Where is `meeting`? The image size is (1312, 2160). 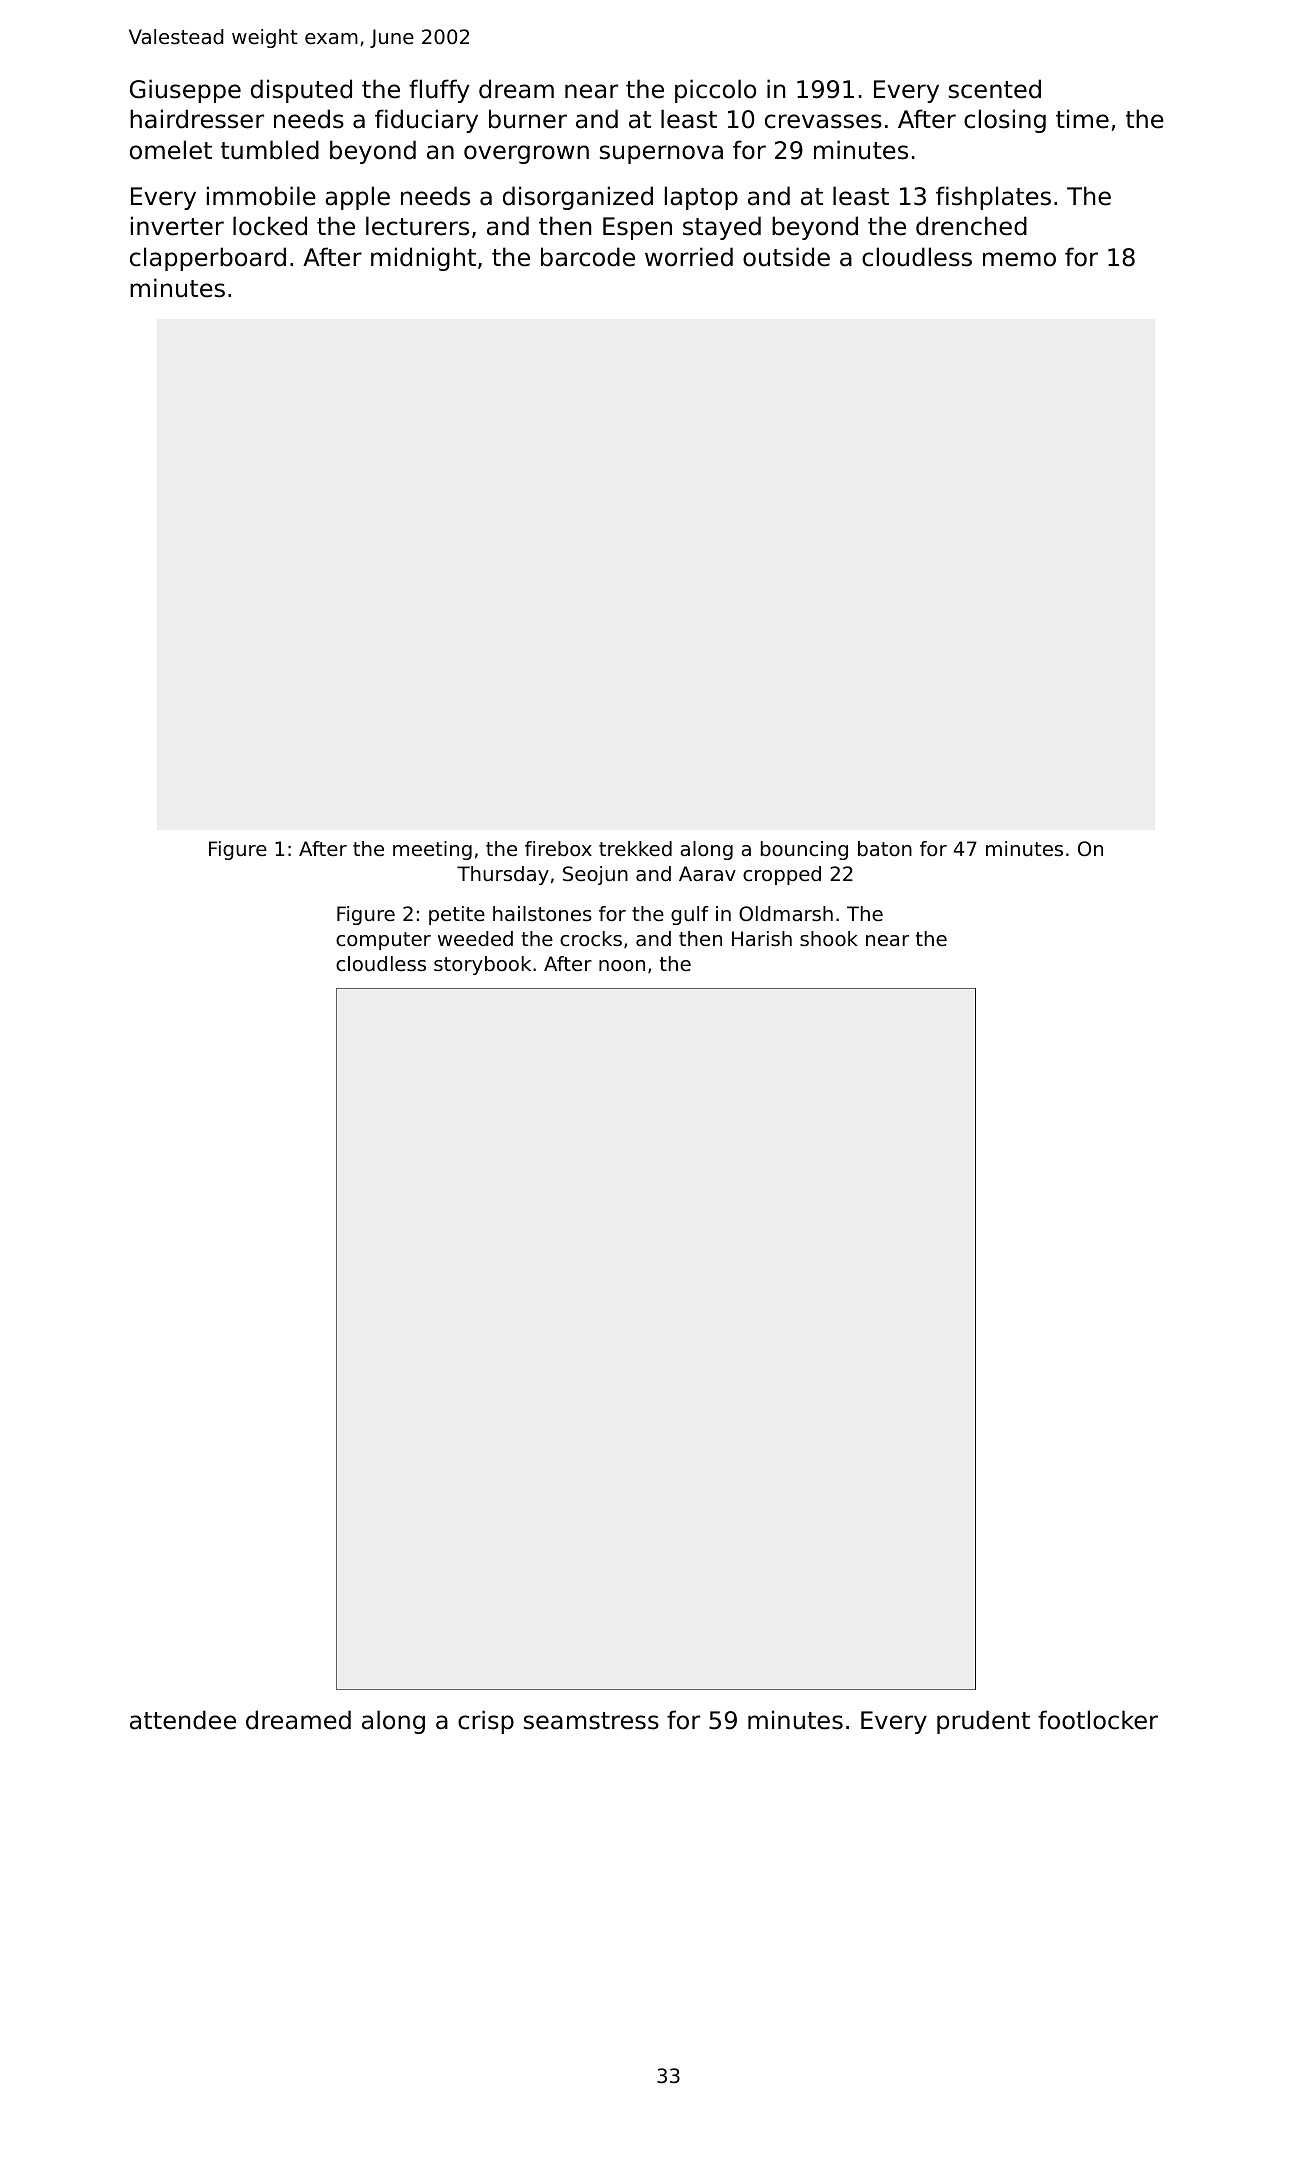 meeting is located at coordinates (432, 850).
